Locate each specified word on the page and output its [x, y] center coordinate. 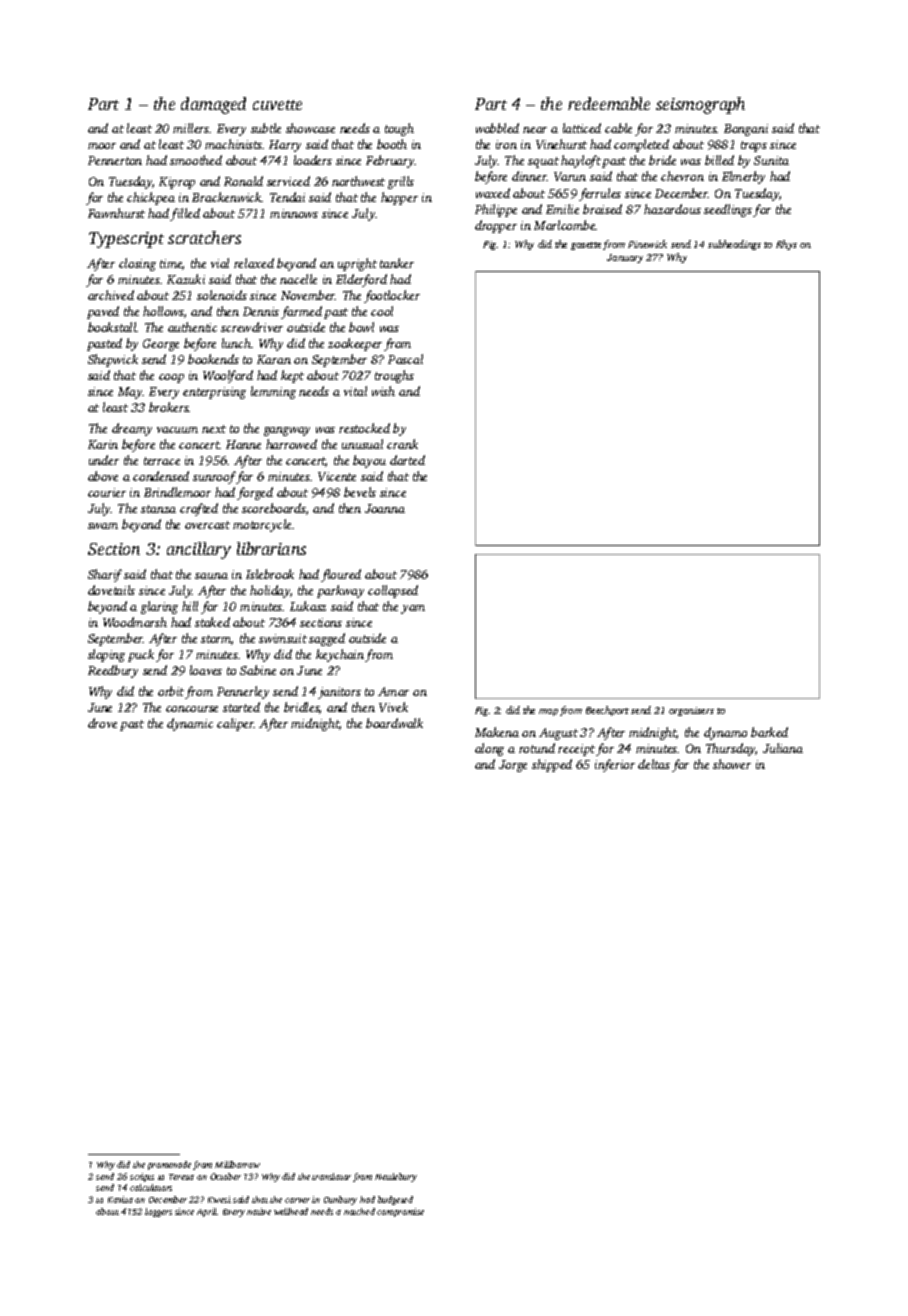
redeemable [609, 103]
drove [102, 723]
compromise [400, 1212]
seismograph [700, 105]
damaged [213, 105]
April [207, 1212]
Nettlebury [396, 1177]
